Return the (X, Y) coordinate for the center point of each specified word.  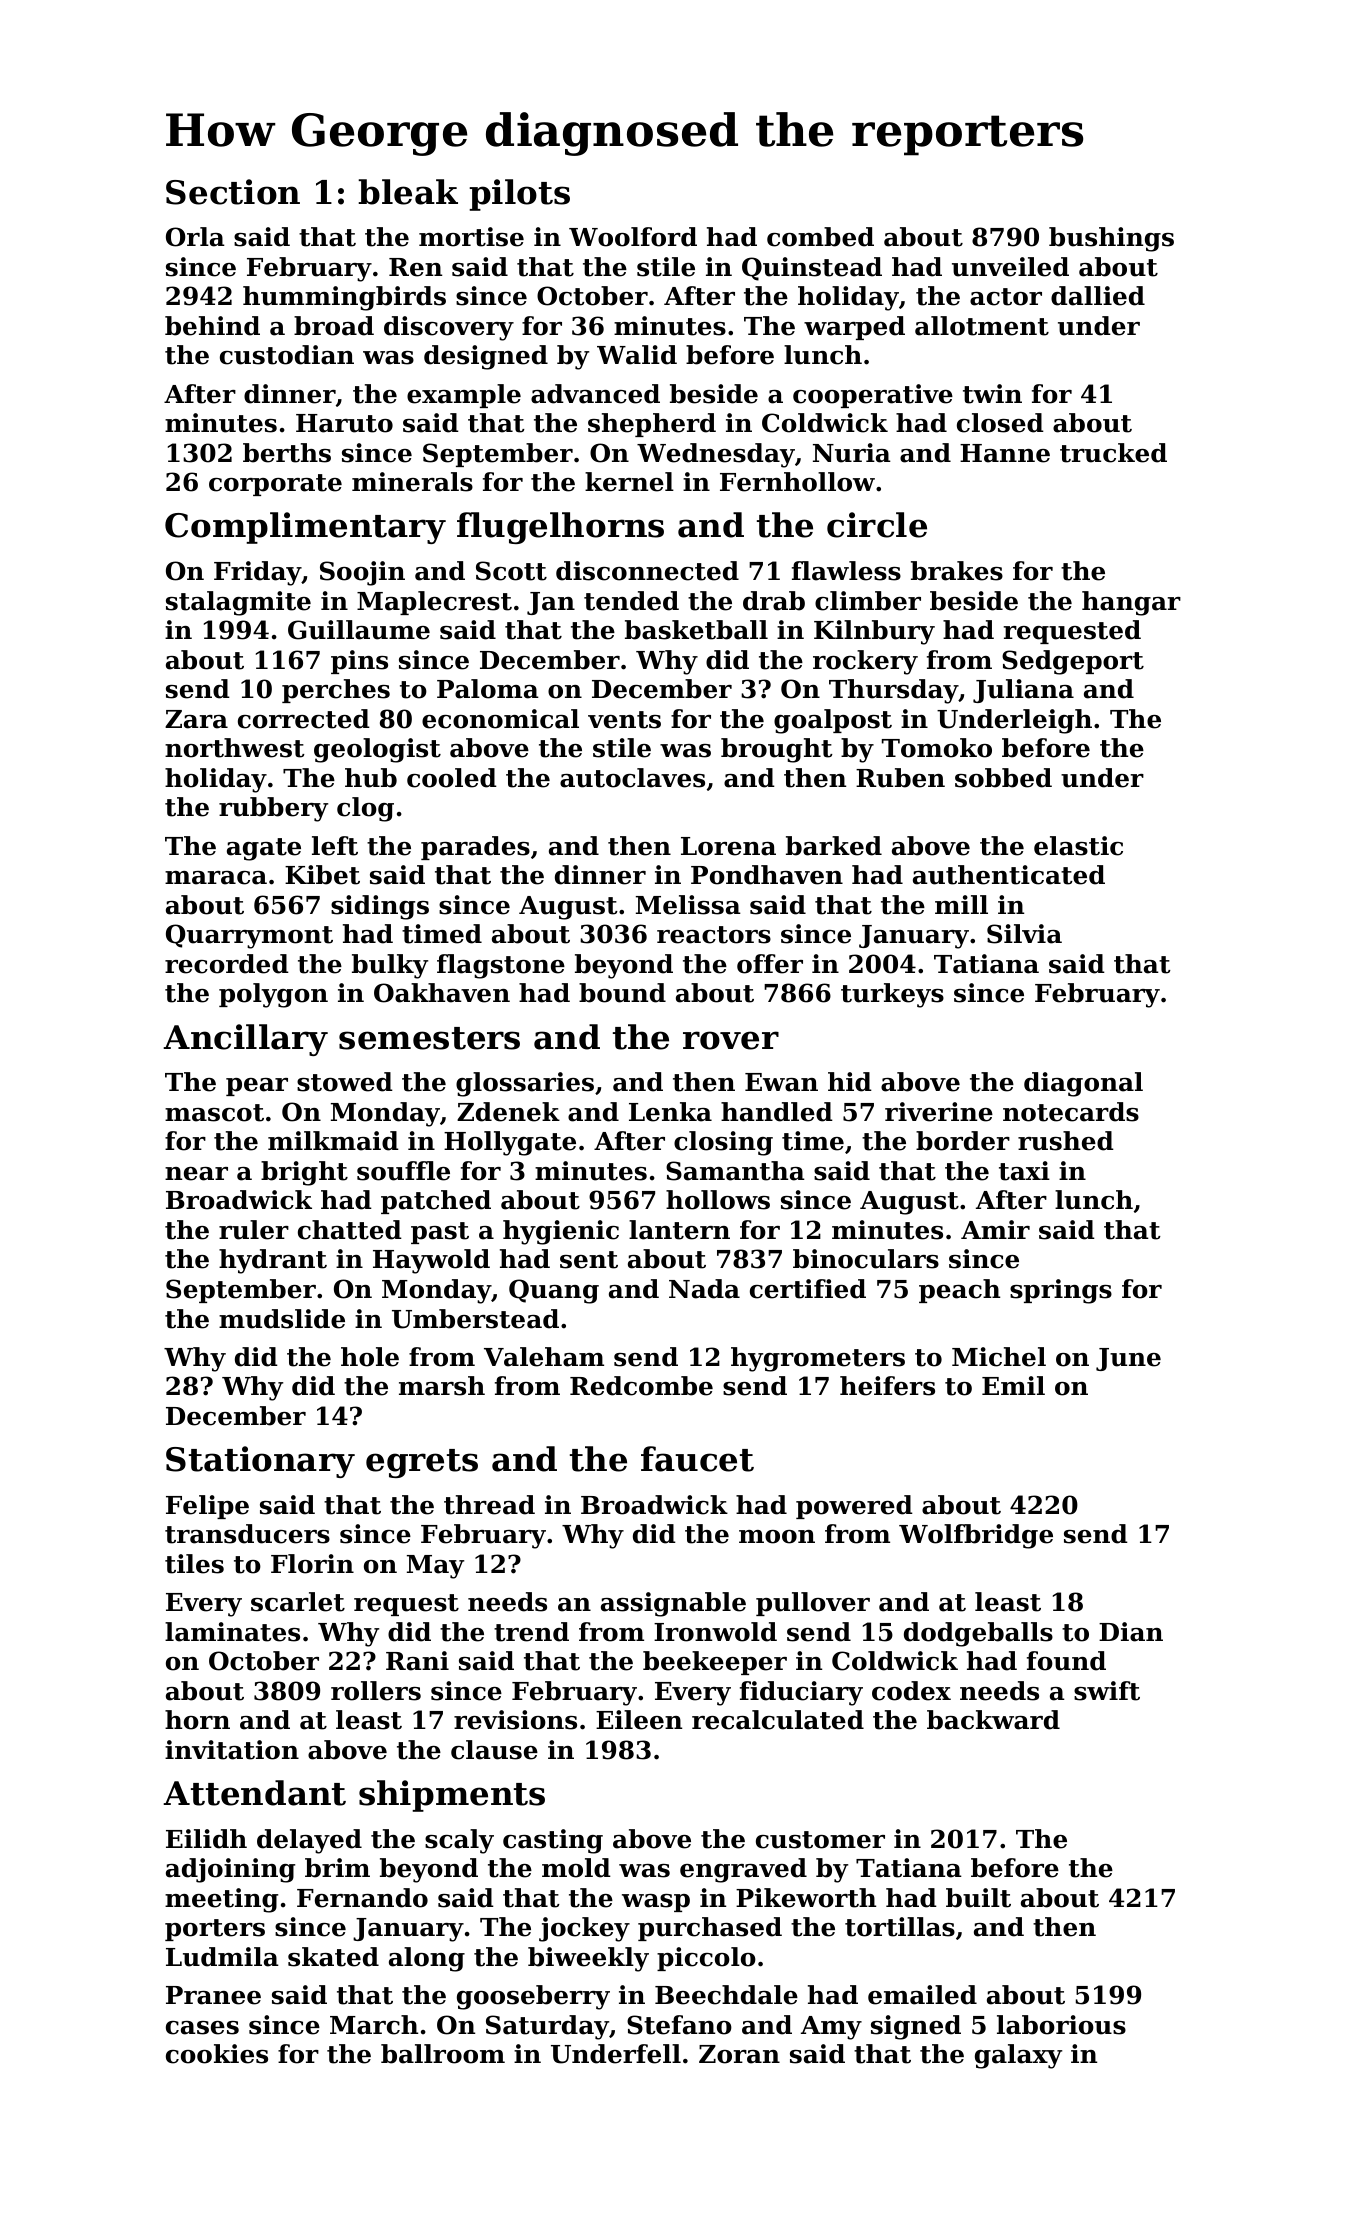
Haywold (431, 1261)
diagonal (1083, 1084)
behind (212, 326)
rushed (1066, 1141)
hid (850, 1082)
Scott (511, 571)
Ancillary (245, 1040)
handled (777, 1112)
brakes (957, 571)
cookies (217, 2054)
